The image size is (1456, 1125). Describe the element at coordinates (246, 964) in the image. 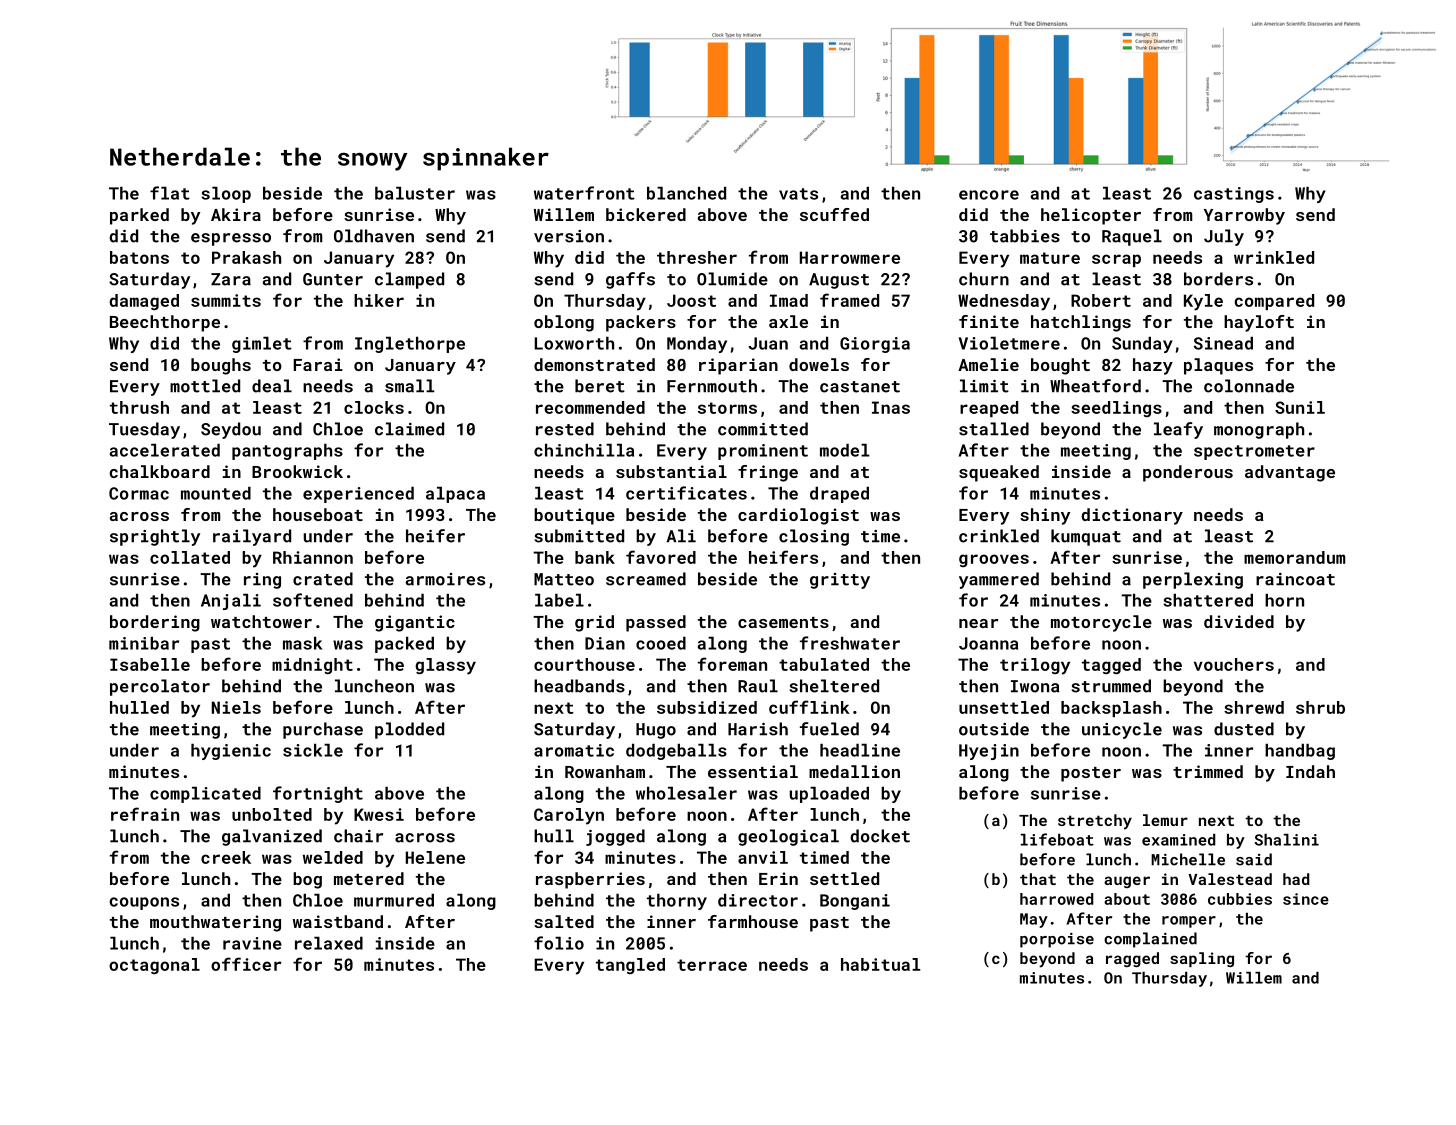

I see `officer` at that location.
